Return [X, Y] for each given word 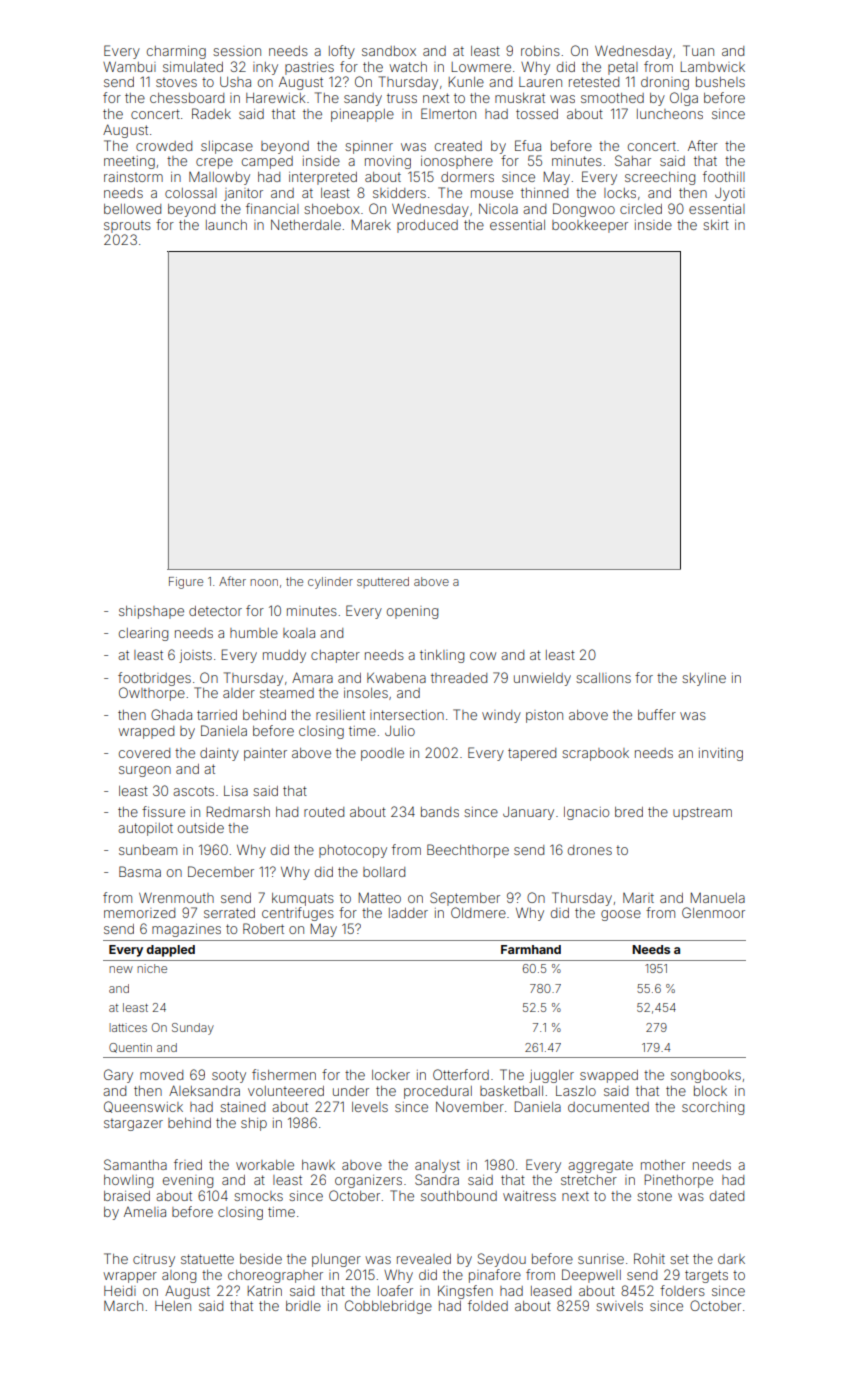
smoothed [612, 98]
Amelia [145, 1212]
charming [176, 52]
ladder [408, 913]
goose [621, 915]
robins [540, 51]
